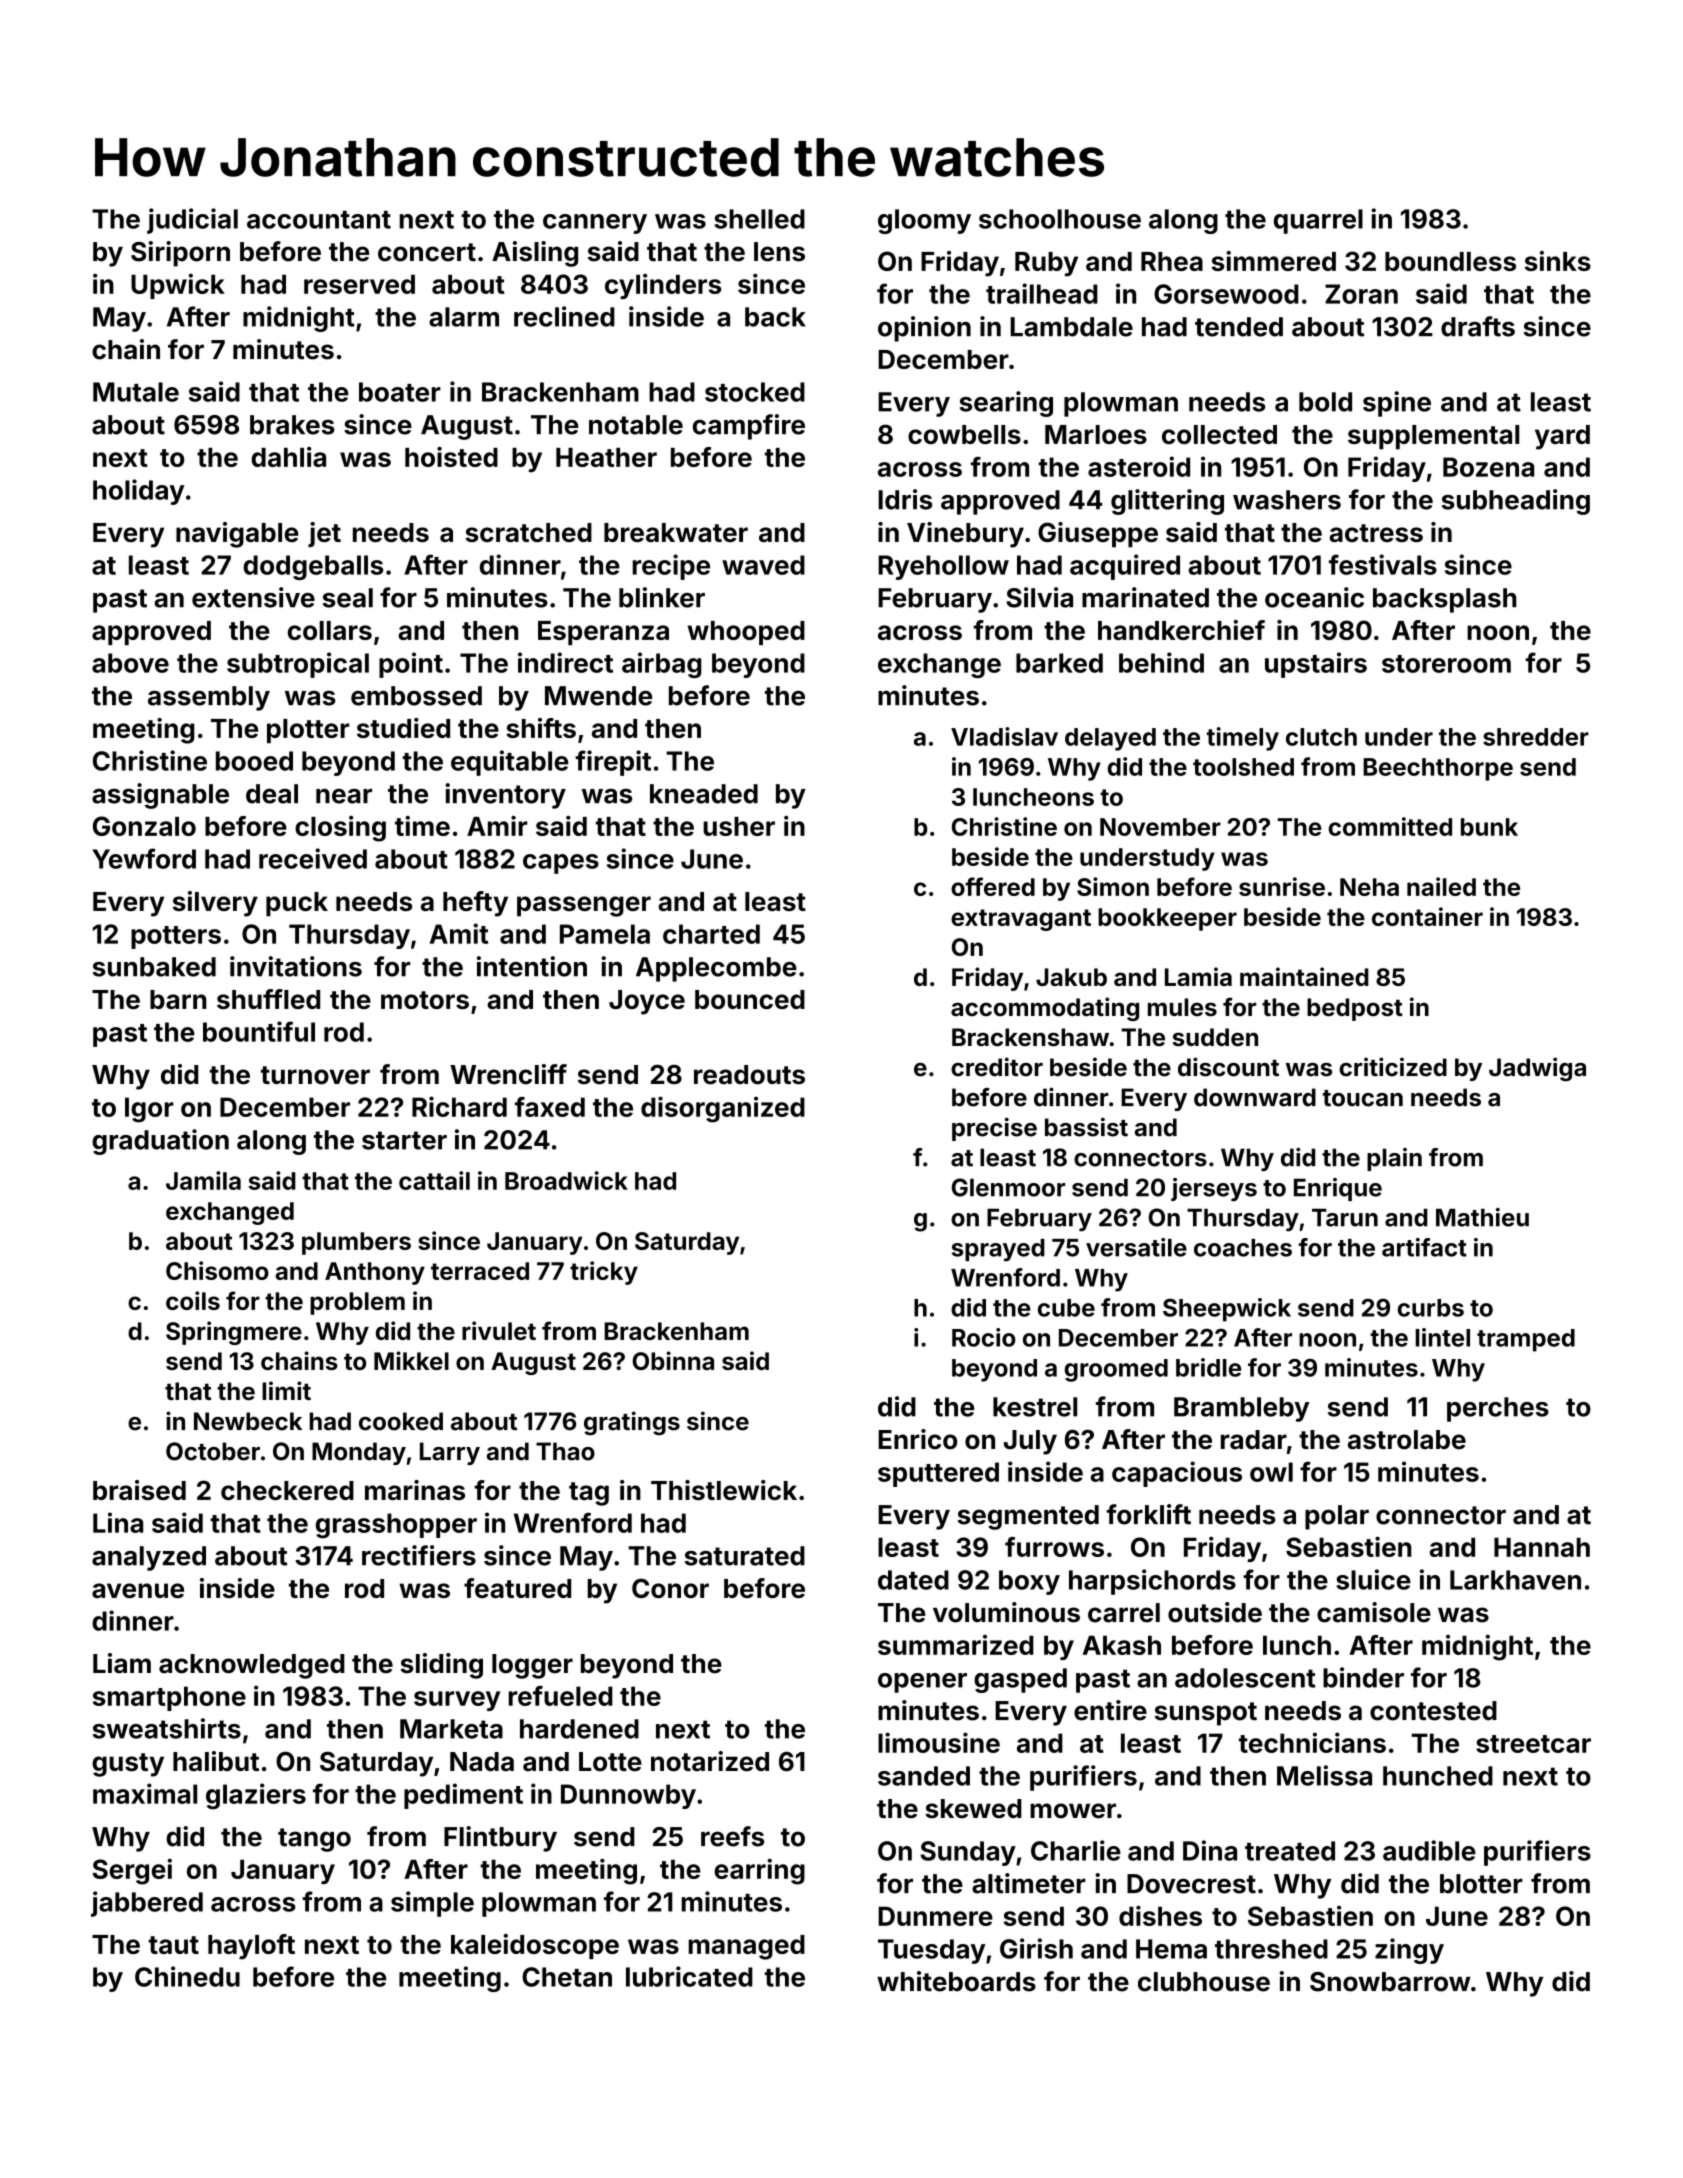 The image size is (1683, 2178). What do you see at coordinates (1478, 326) in the page?
I see `drafts` at bounding box center [1478, 326].
